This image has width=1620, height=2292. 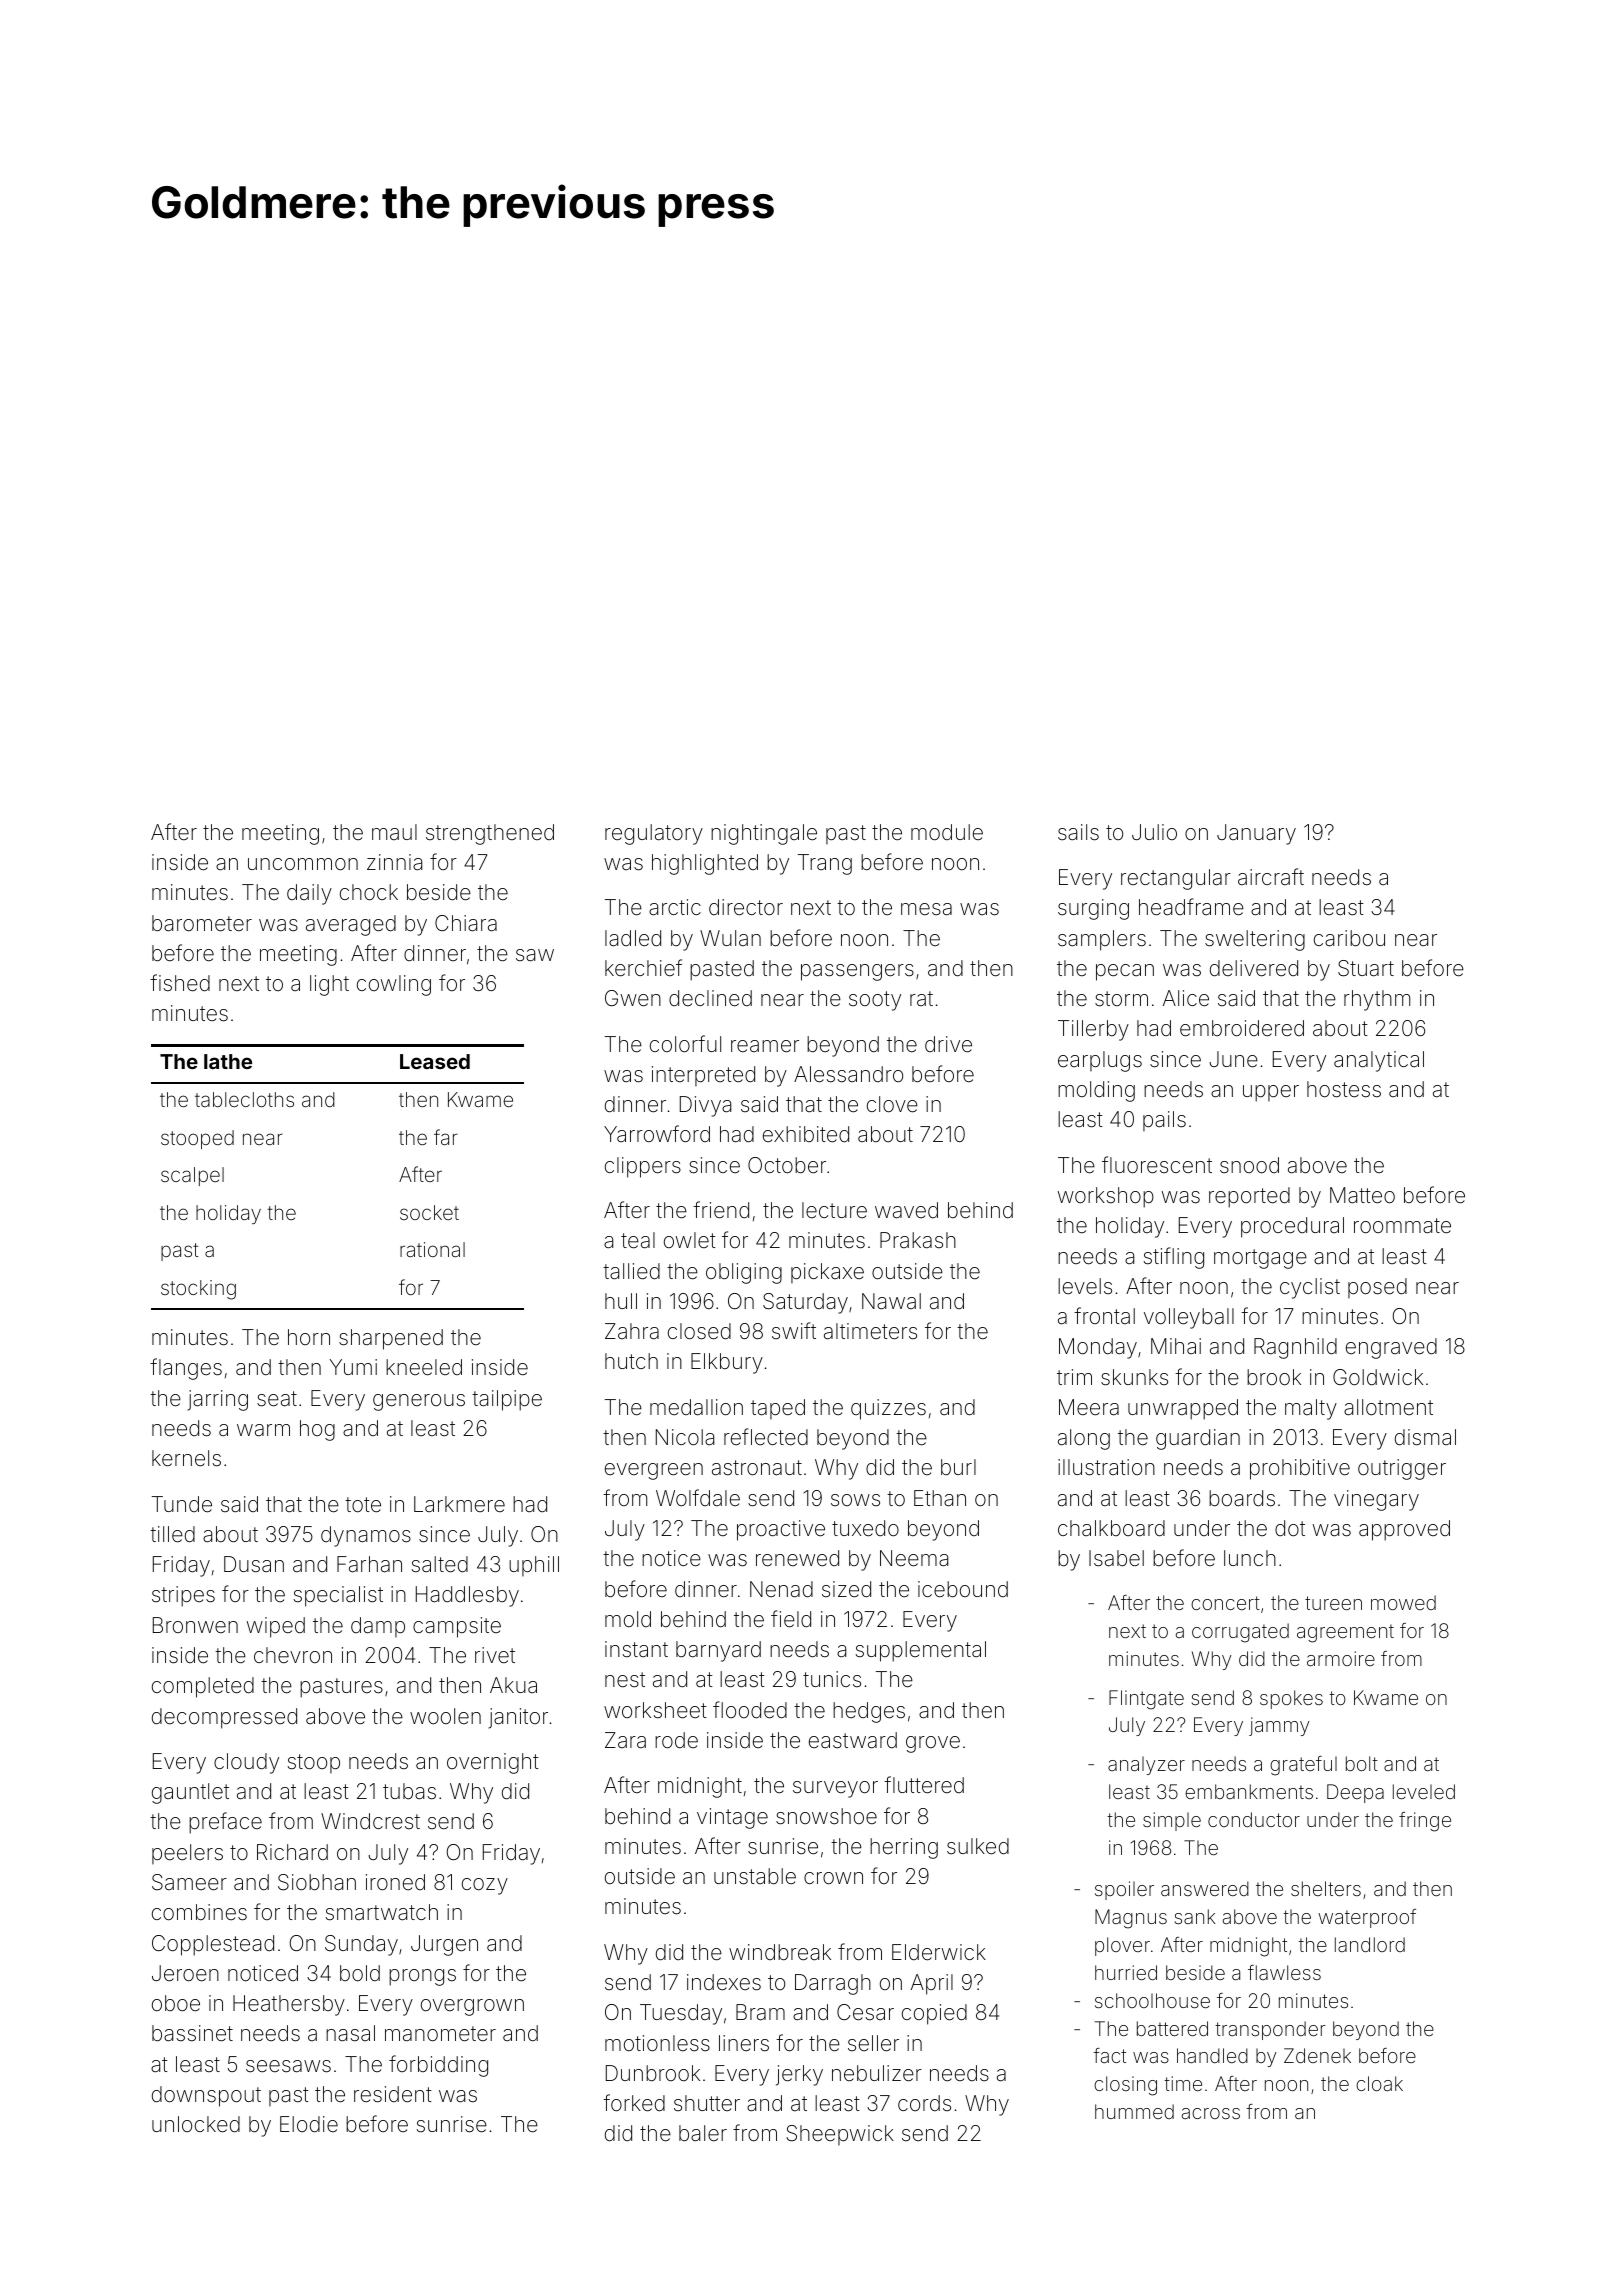 I want to click on leveled, so click(x=1424, y=1791).
